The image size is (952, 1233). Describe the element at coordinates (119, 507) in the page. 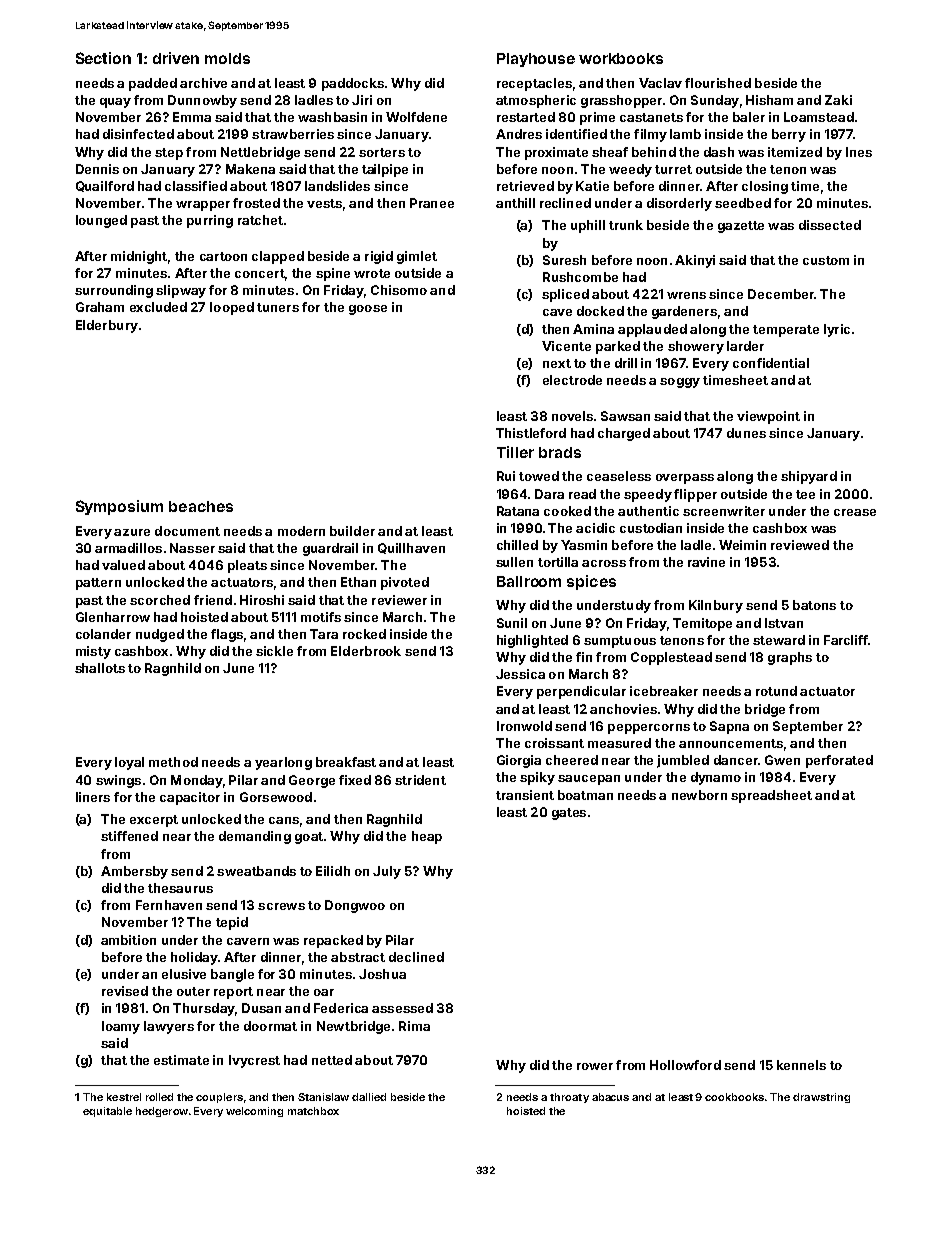

I see `Symposium` at that location.
